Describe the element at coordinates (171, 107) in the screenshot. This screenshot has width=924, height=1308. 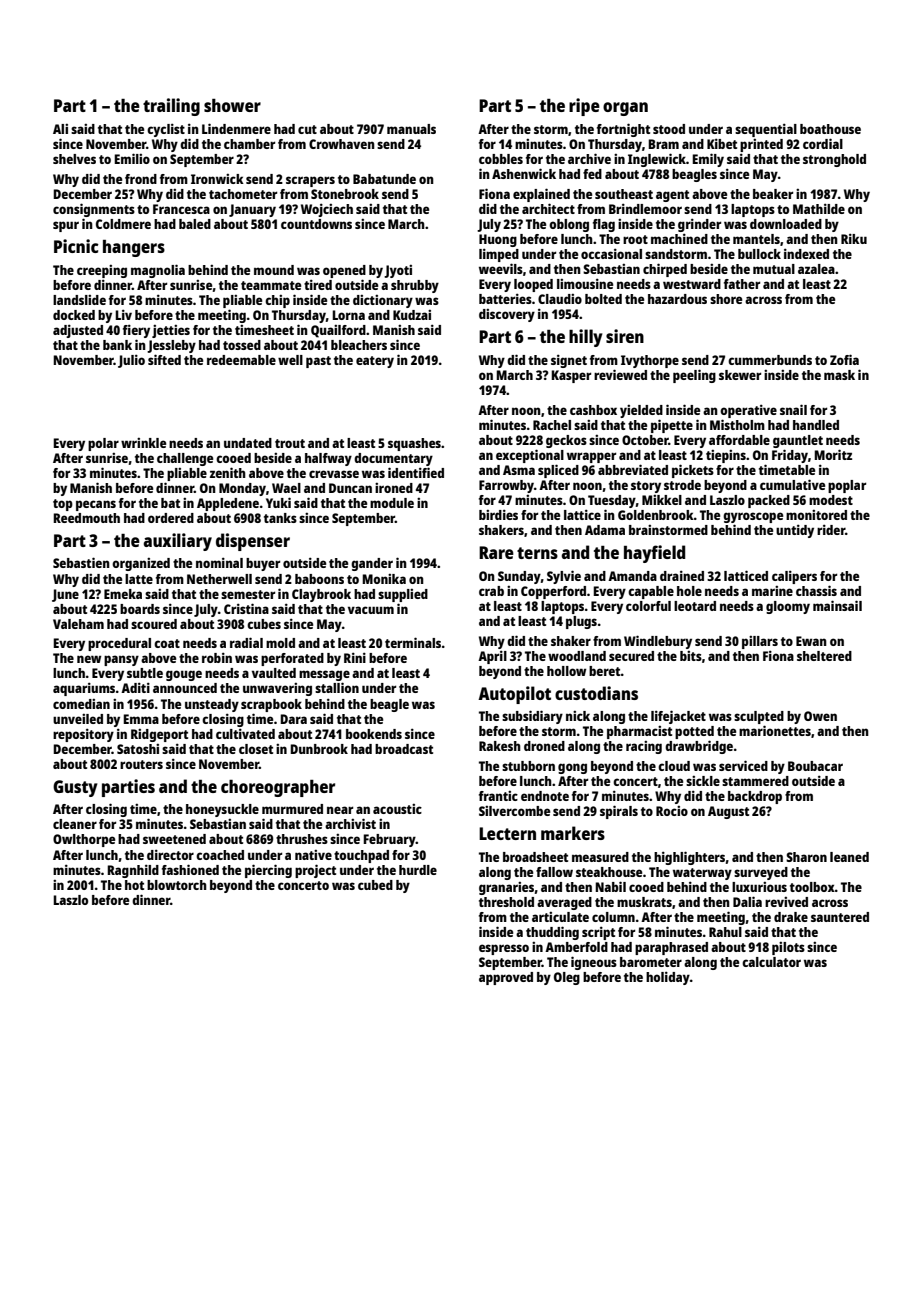
I see `trailing` at that location.
